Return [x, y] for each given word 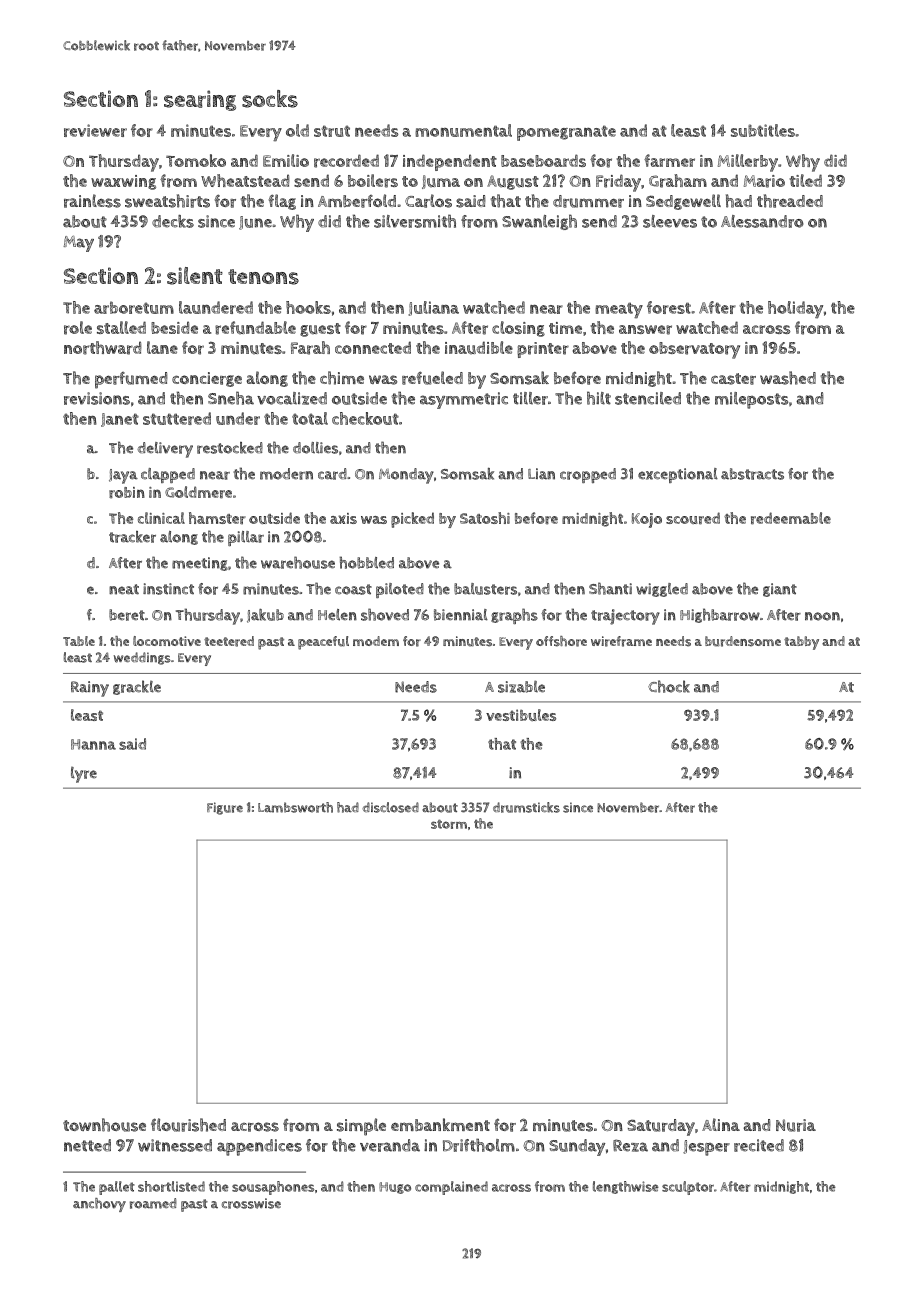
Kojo [647, 520]
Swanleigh [539, 222]
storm [449, 824]
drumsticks [526, 807]
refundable [255, 328]
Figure [225, 808]
